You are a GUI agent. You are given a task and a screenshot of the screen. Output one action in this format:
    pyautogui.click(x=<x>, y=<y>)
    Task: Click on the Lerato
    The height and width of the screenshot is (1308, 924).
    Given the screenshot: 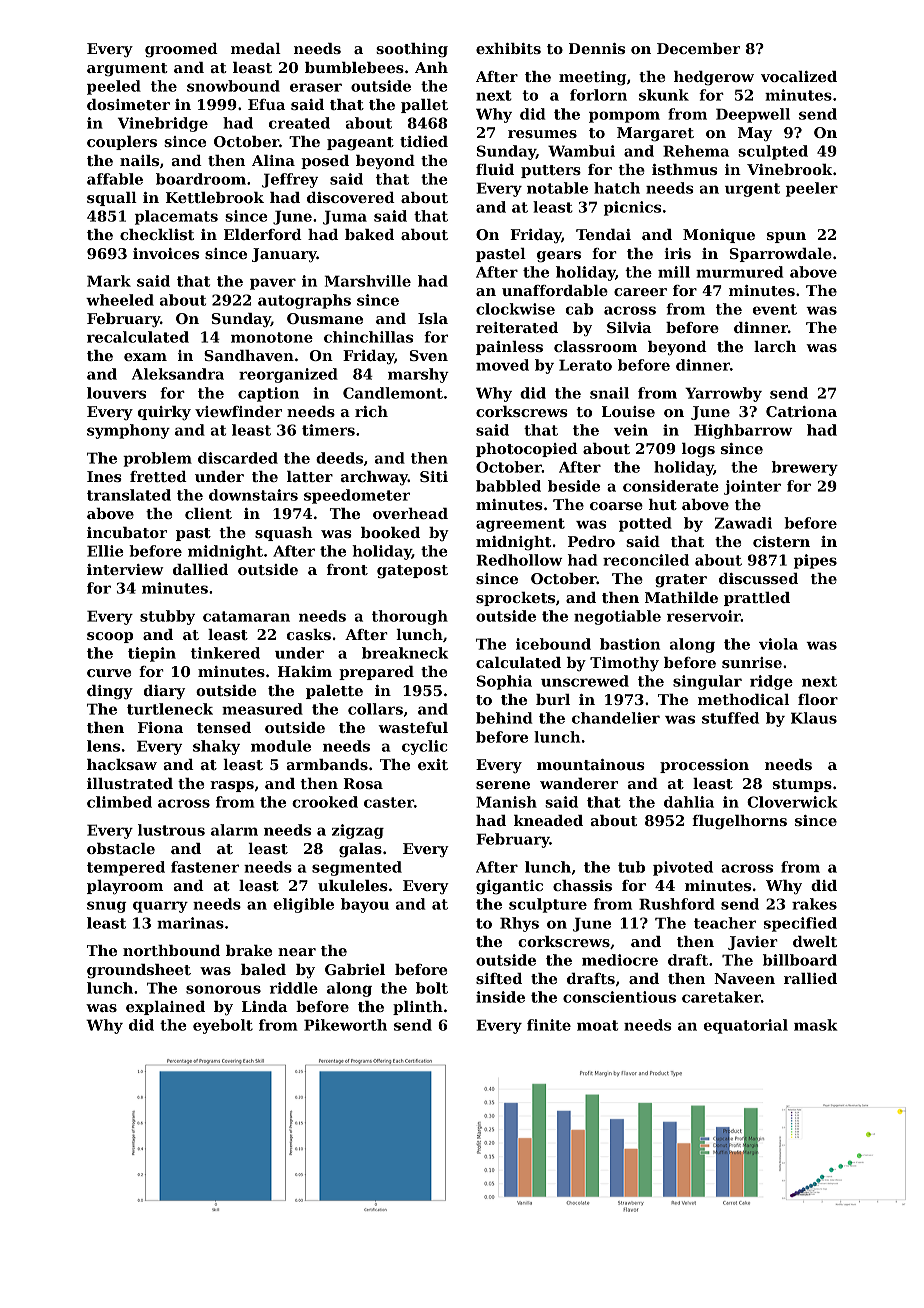 What is the action you would take?
    pyautogui.click(x=585, y=365)
